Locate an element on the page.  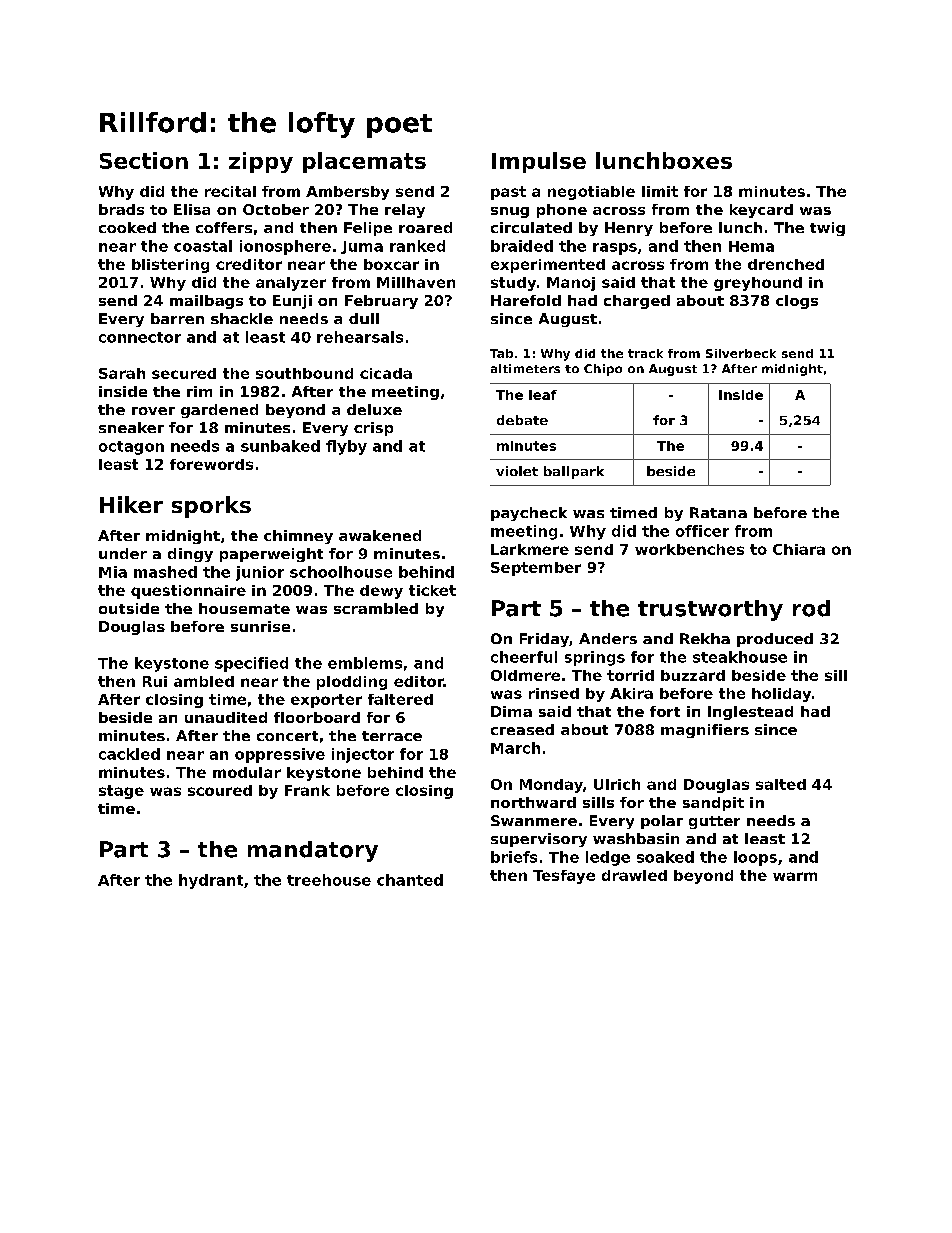
warm is located at coordinates (795, 876).
